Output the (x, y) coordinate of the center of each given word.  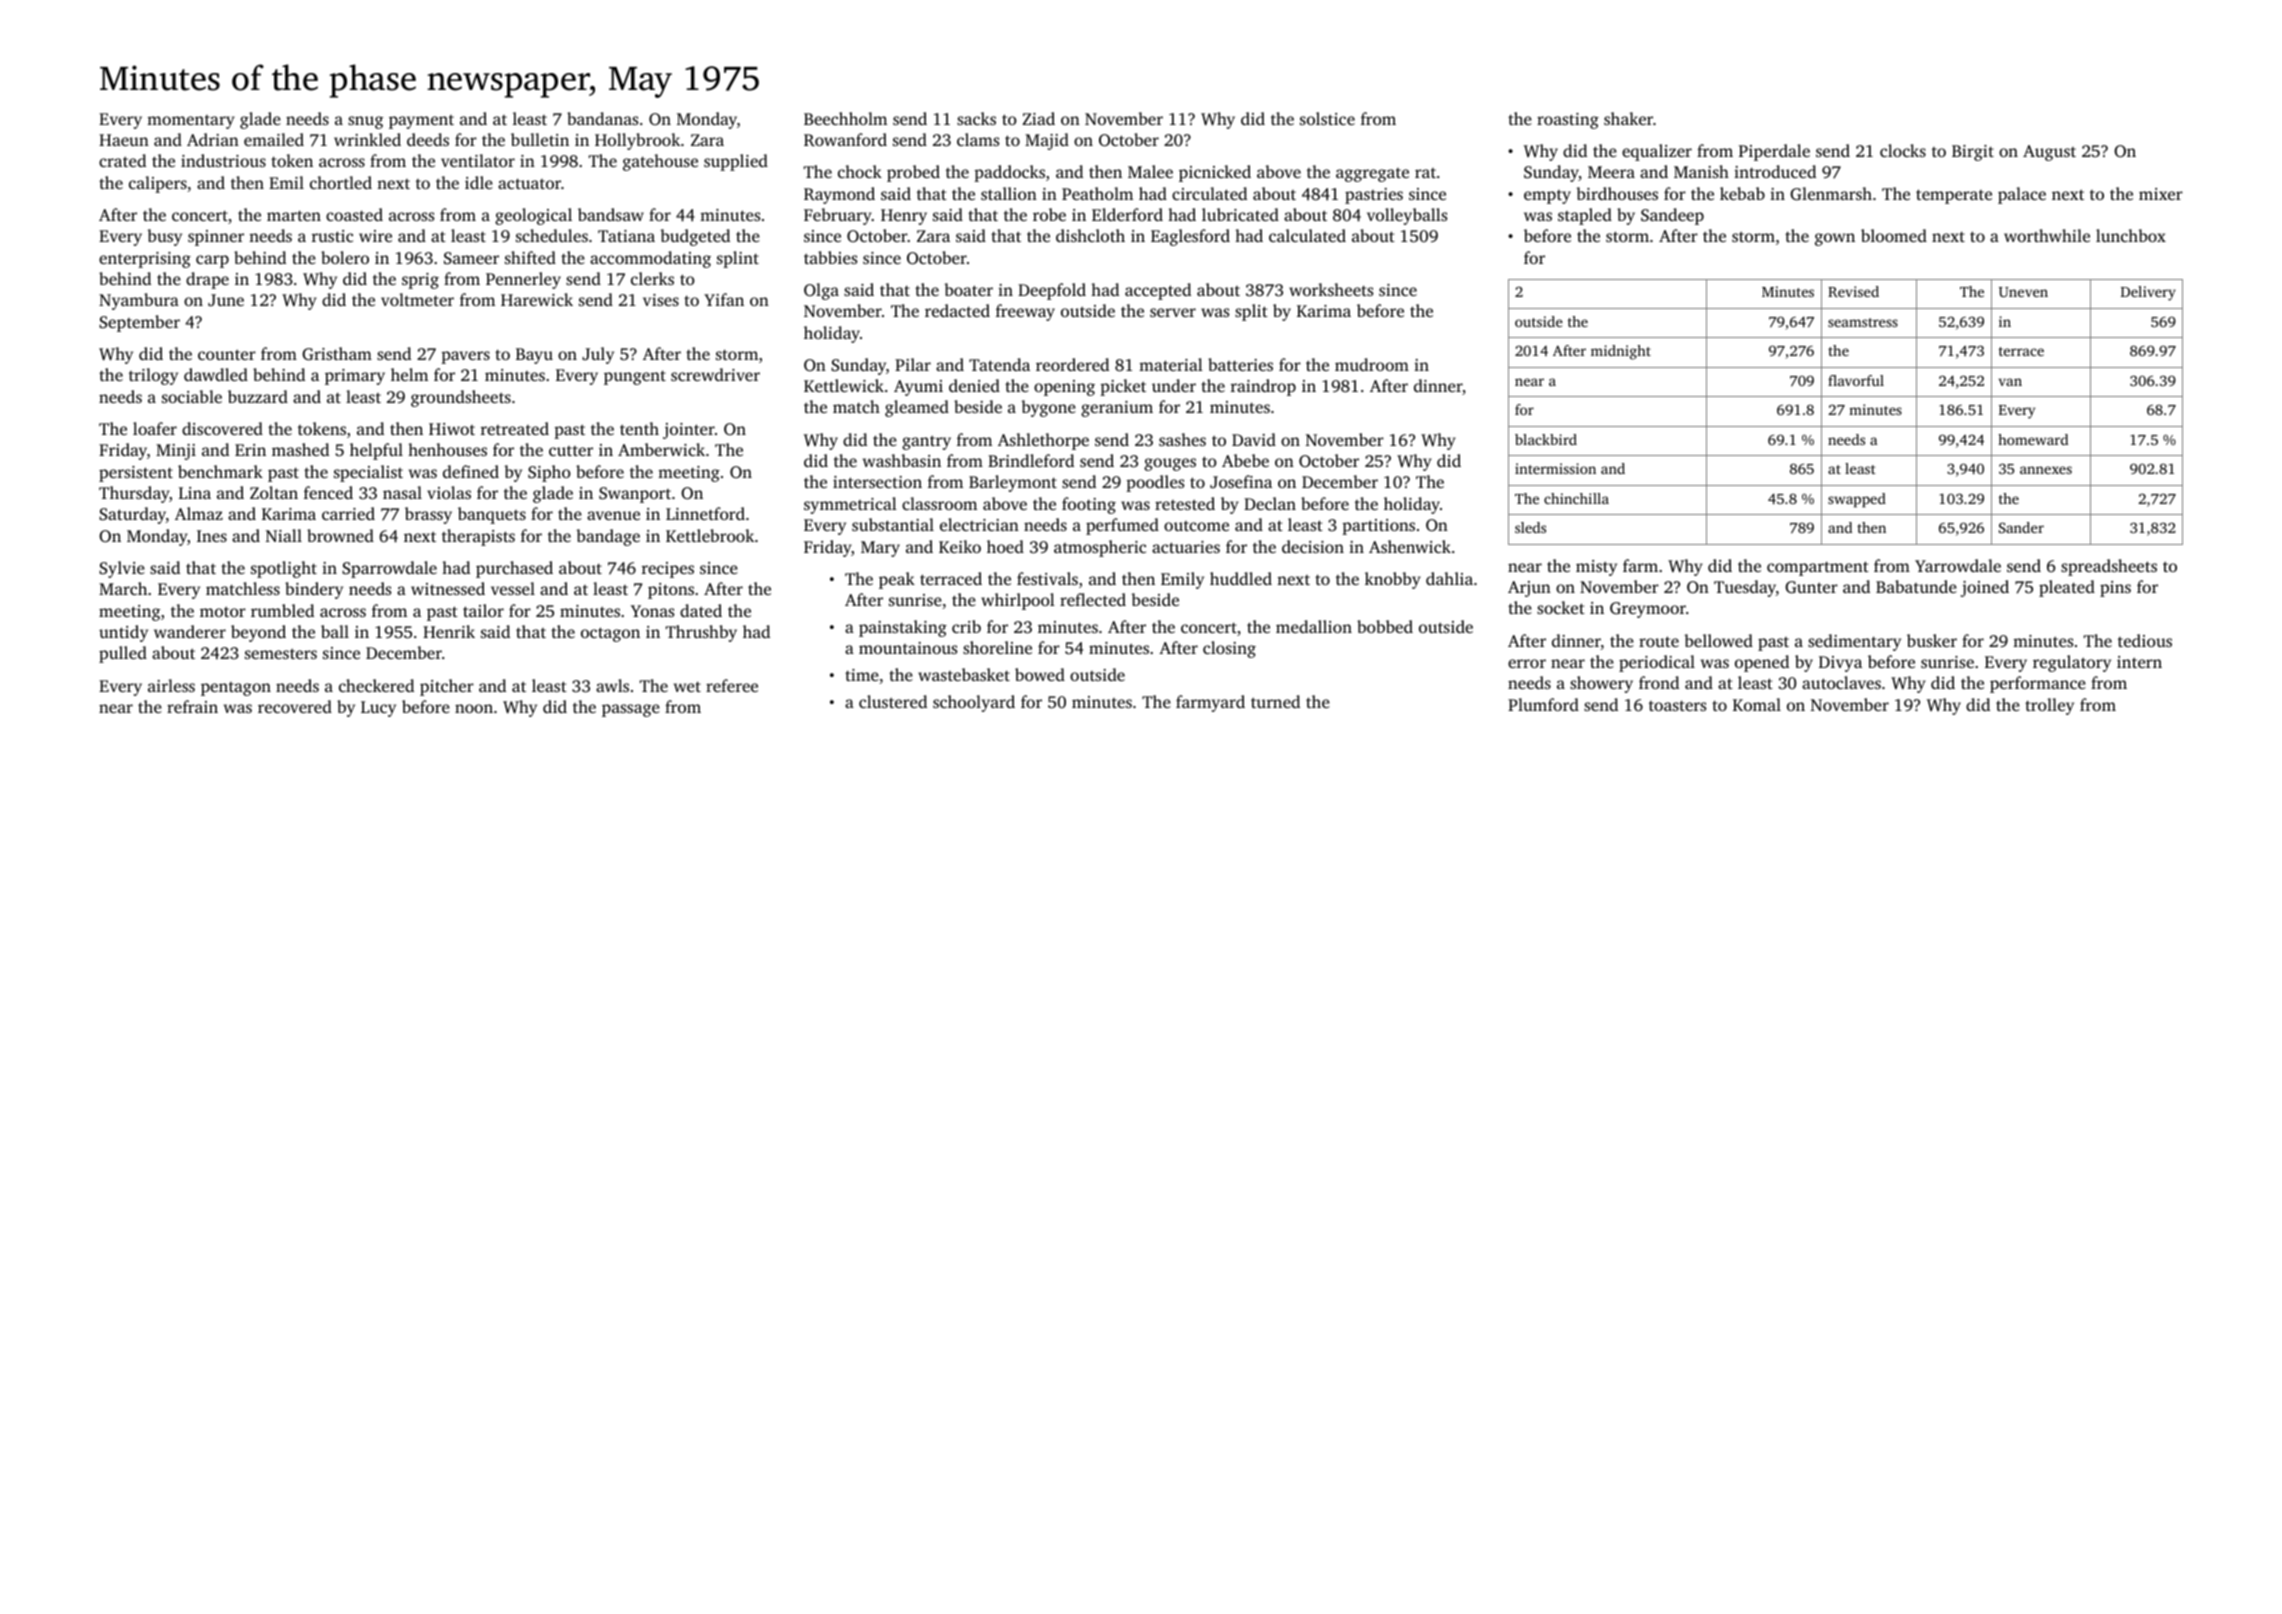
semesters (281, 653)
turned (1275, 701)
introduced (1775, 171)
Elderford (1127, 214)
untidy (123, 633)
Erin (250, 450)
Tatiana (626, 236)
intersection (877, 482)
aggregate (1372, 175)
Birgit (1973, 153)
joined (1985, 588)
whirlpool (1018, 601)
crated (122, 160)
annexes (2046, 470)
